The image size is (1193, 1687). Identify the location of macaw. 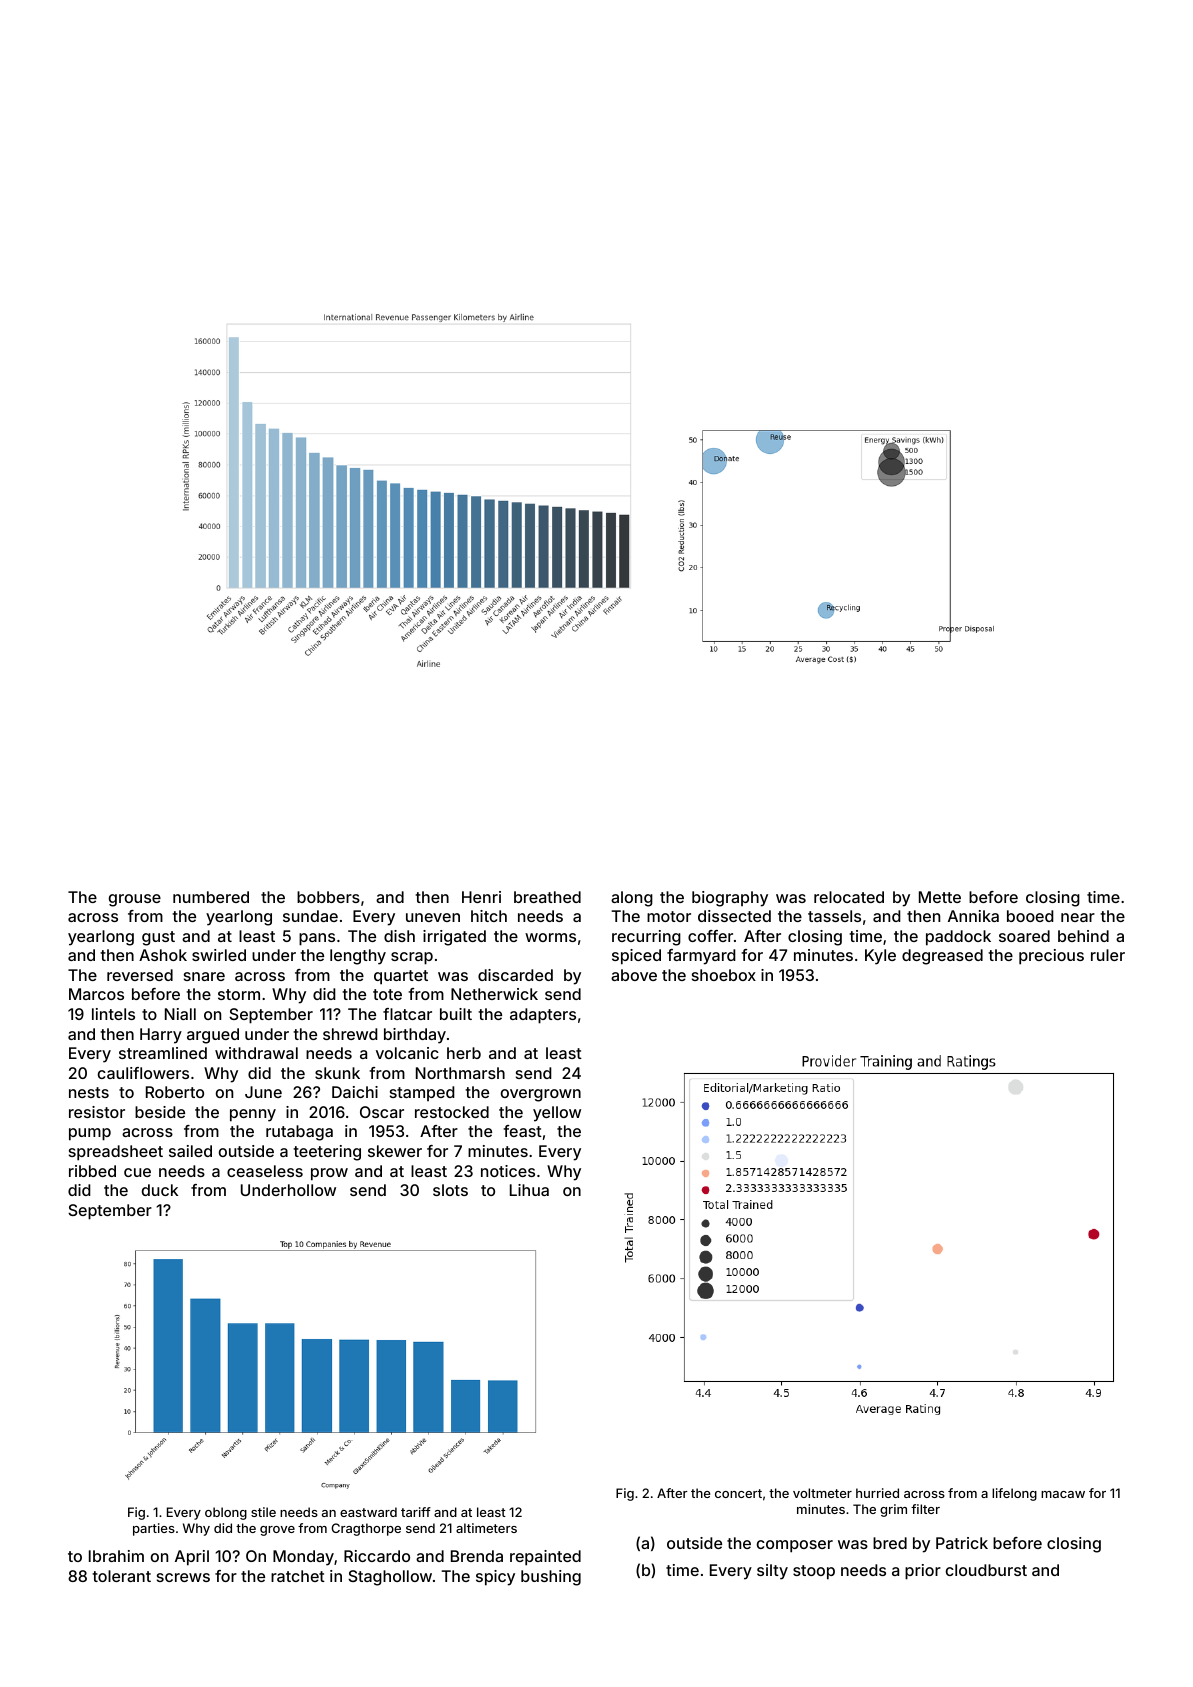
(1063, 1494).
